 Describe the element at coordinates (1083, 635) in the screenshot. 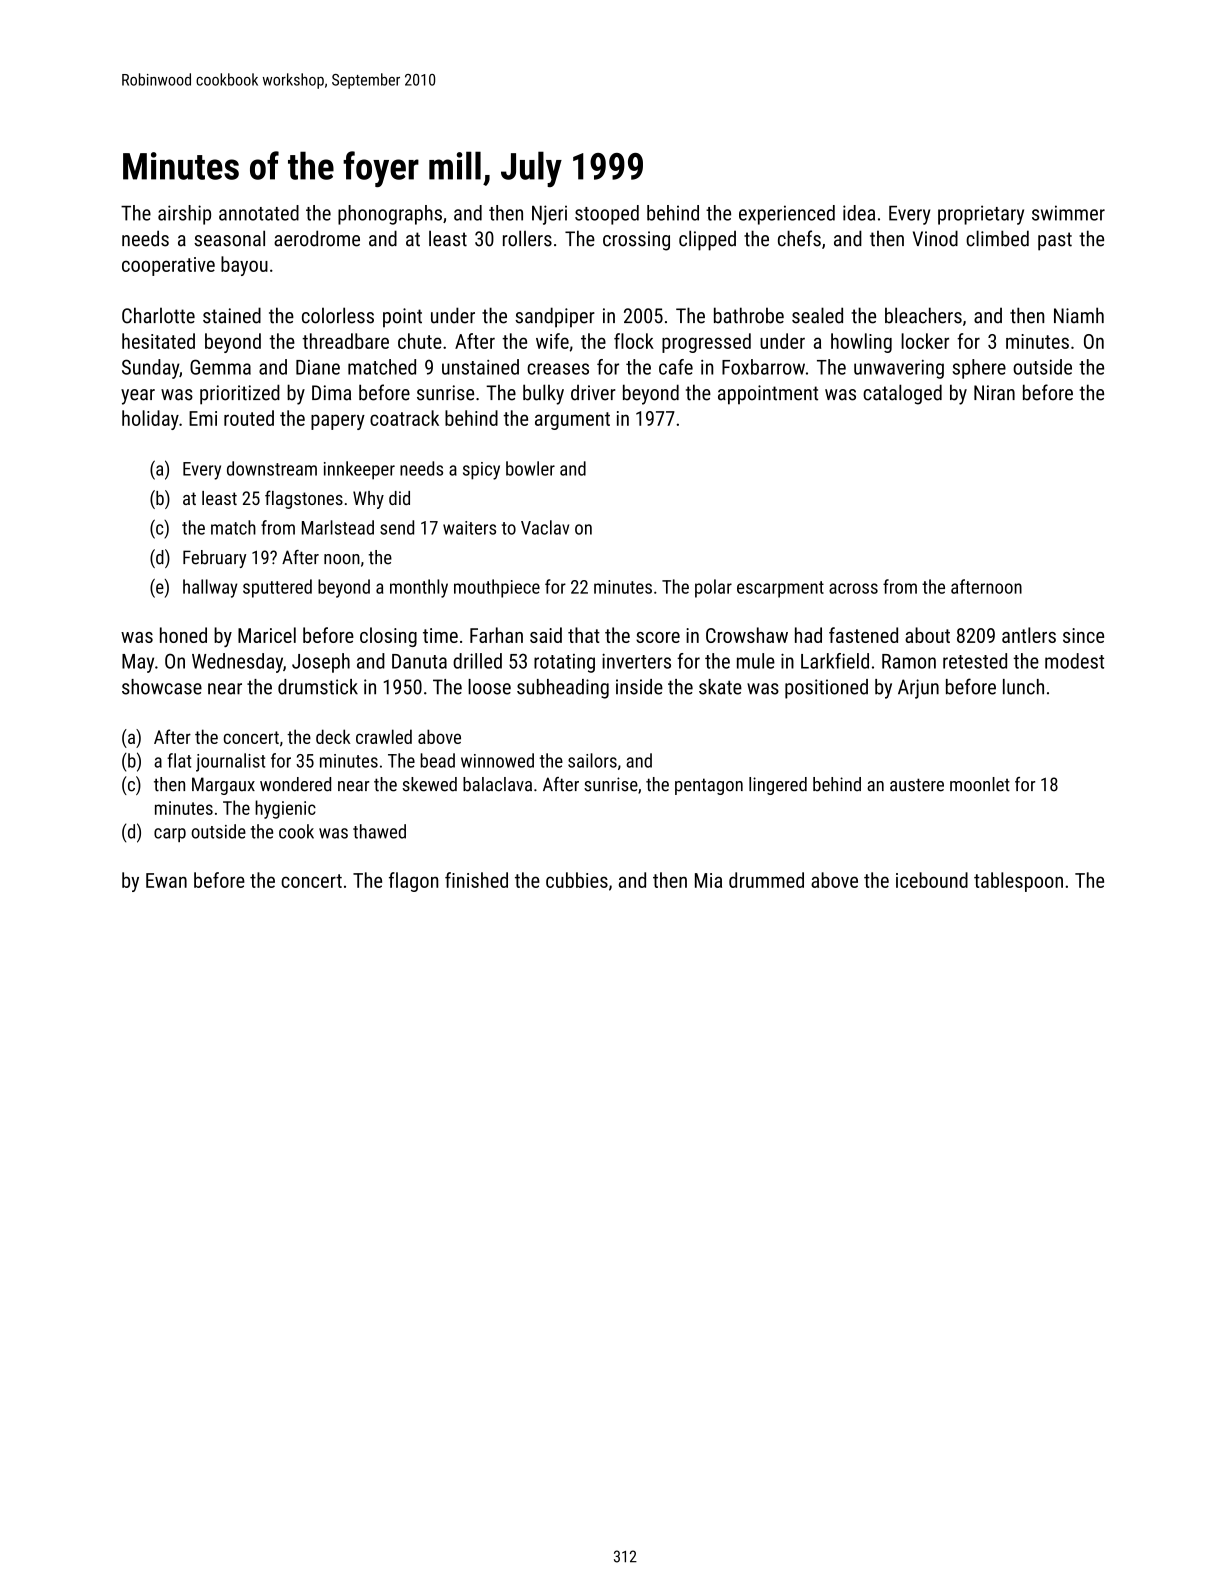

I see `since` at that location.
